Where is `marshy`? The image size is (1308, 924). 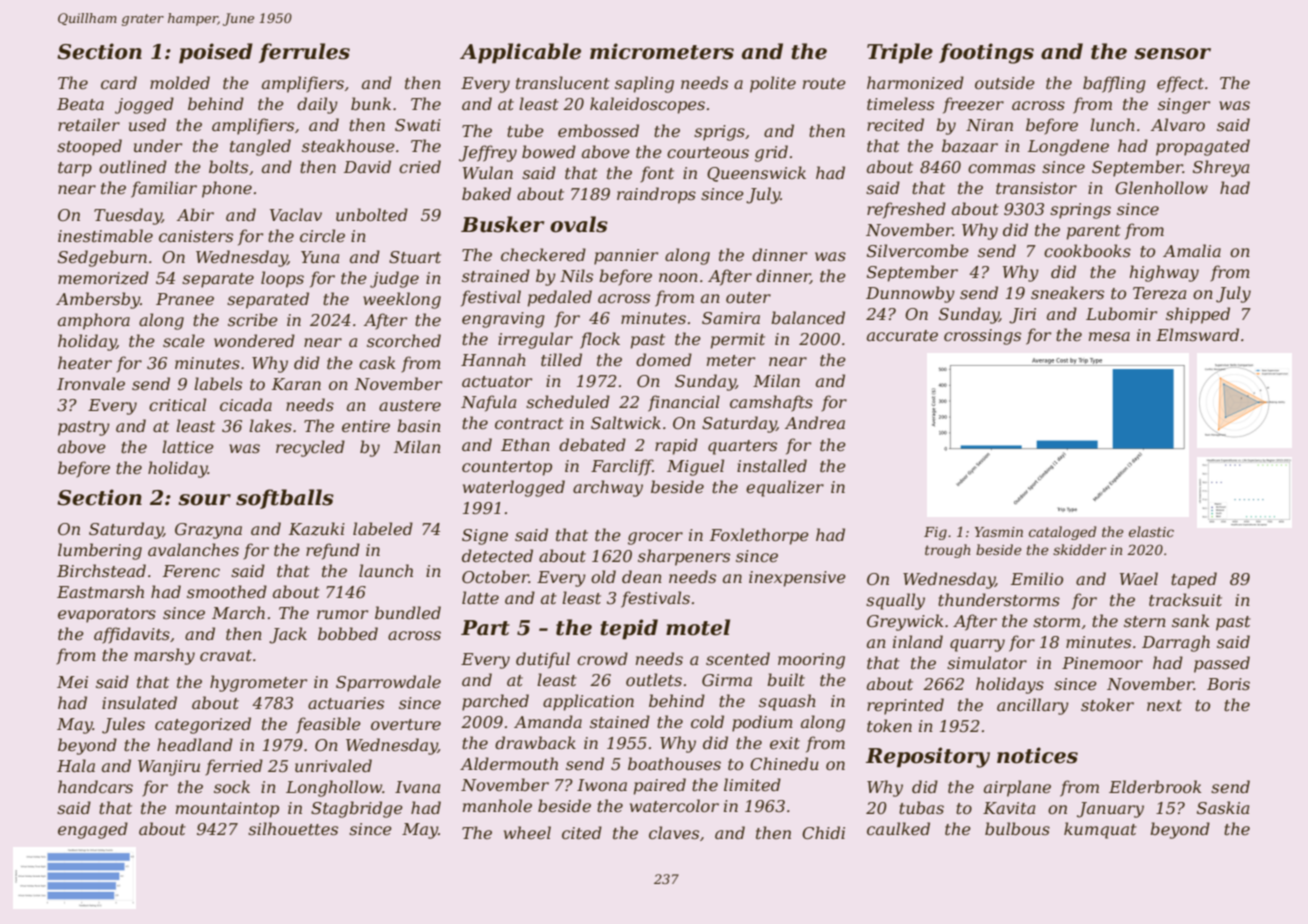 marshy is located at coordinates (164, 656).
